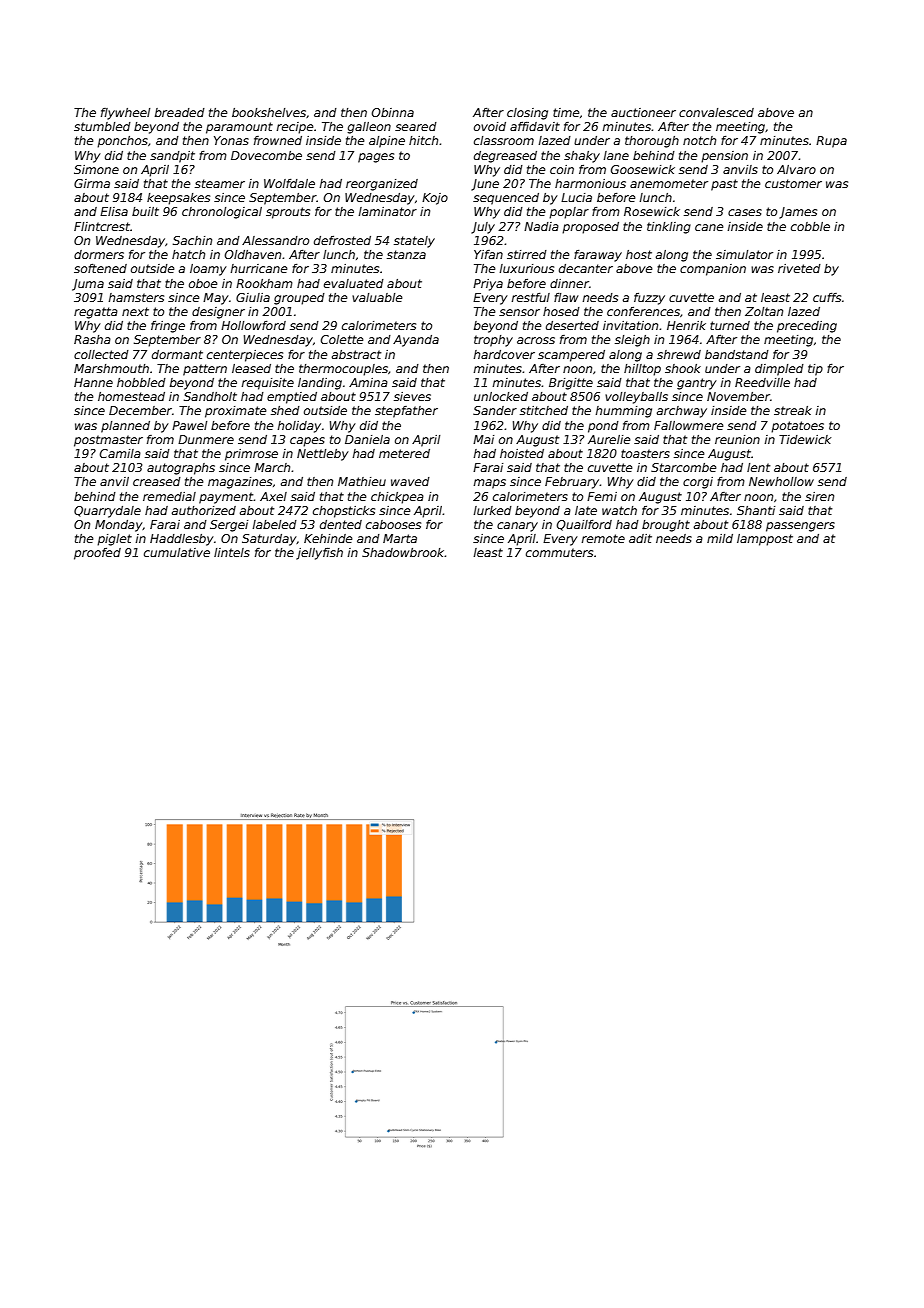 This document has height=1308, width=924. What do you see at coordinates (102, 126) in the document?
I see `stumbled` at bounding box center [102, 126].
